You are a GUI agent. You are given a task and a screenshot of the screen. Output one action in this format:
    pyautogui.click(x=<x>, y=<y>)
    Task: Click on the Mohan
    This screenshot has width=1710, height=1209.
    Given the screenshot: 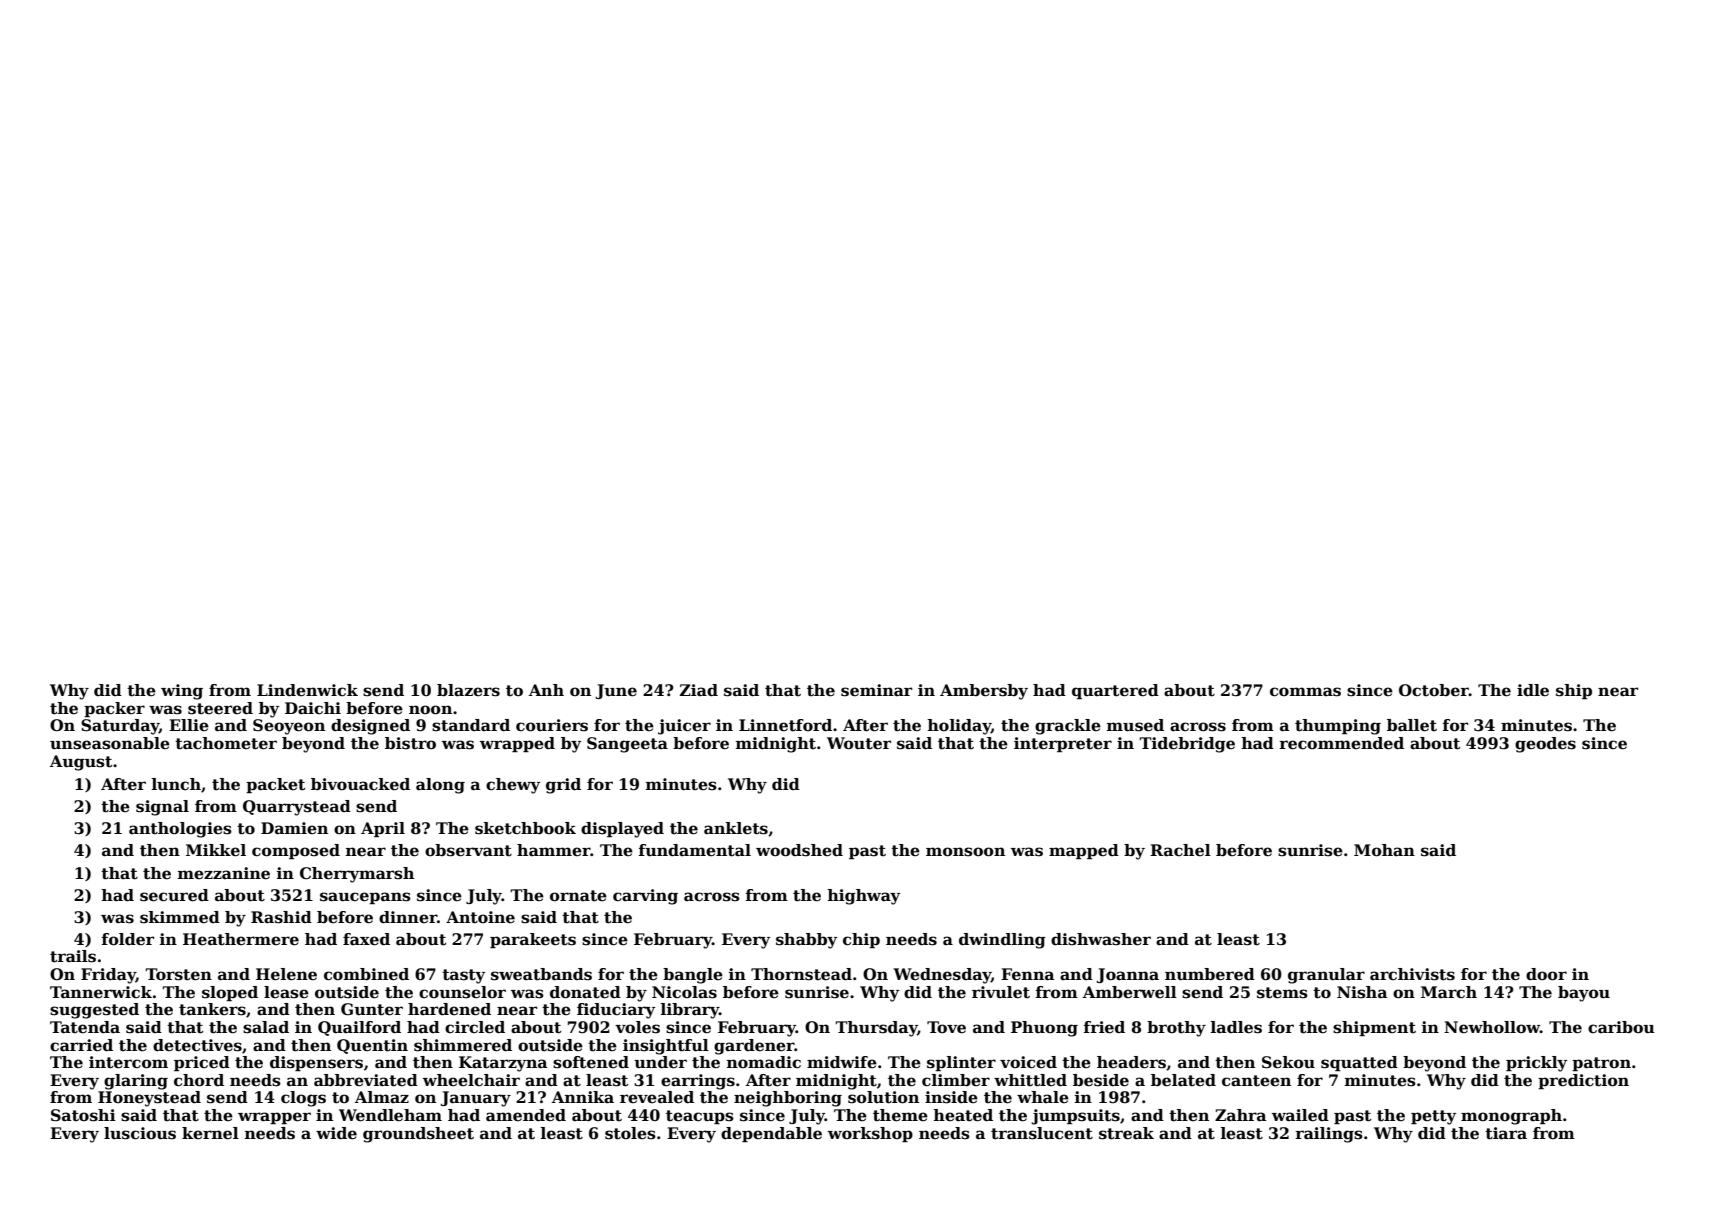 What is the action you would take?
    pyautogui.click(x=1384, y=850)
